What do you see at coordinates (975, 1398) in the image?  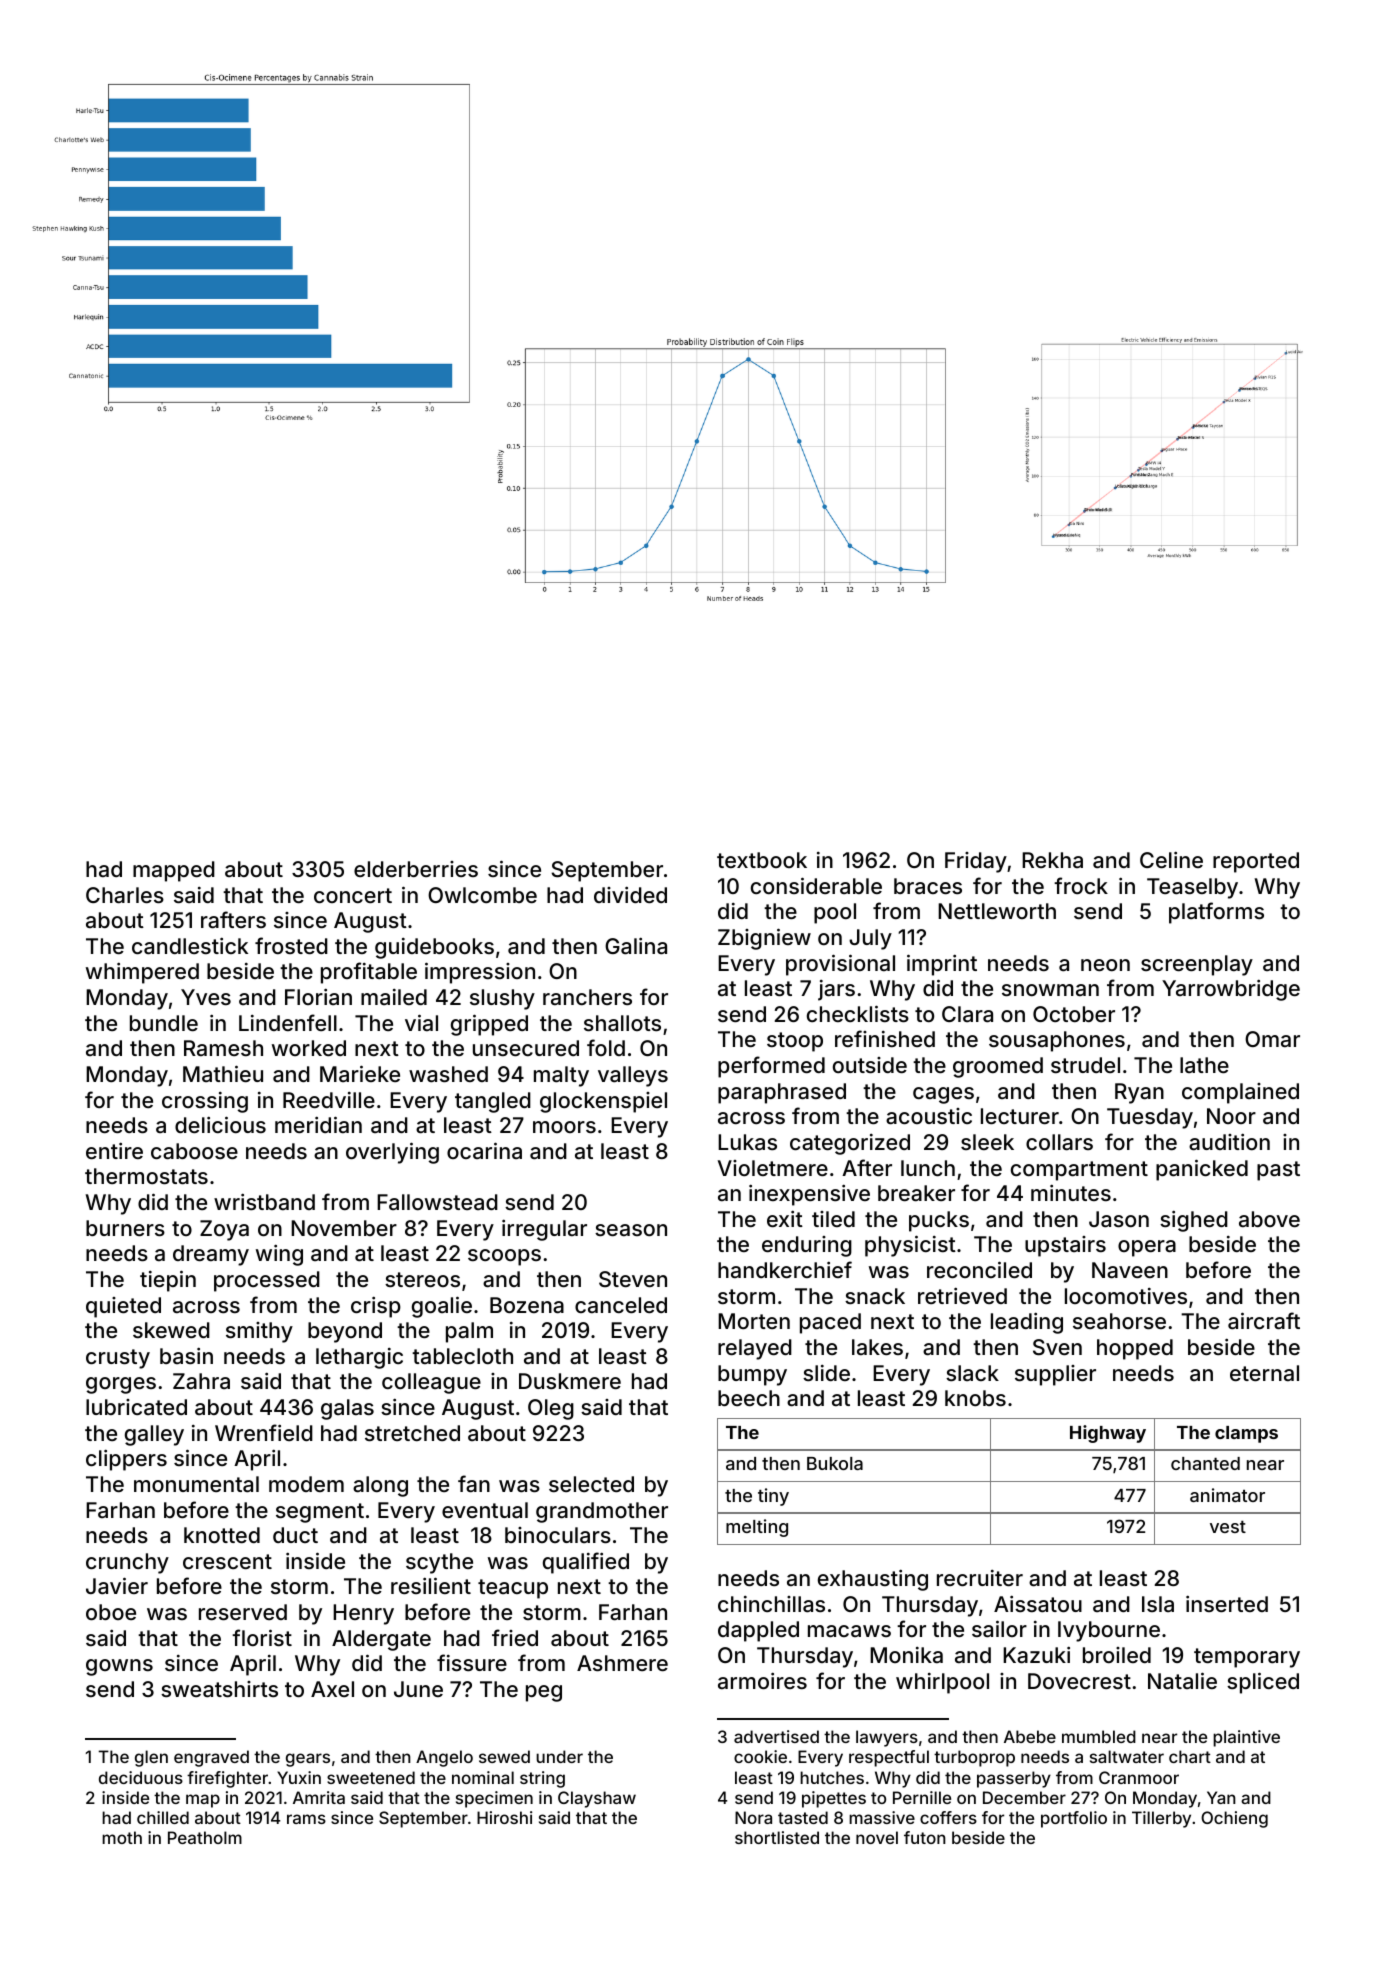 I see `knobs` at bounding box center [975, 1398].
